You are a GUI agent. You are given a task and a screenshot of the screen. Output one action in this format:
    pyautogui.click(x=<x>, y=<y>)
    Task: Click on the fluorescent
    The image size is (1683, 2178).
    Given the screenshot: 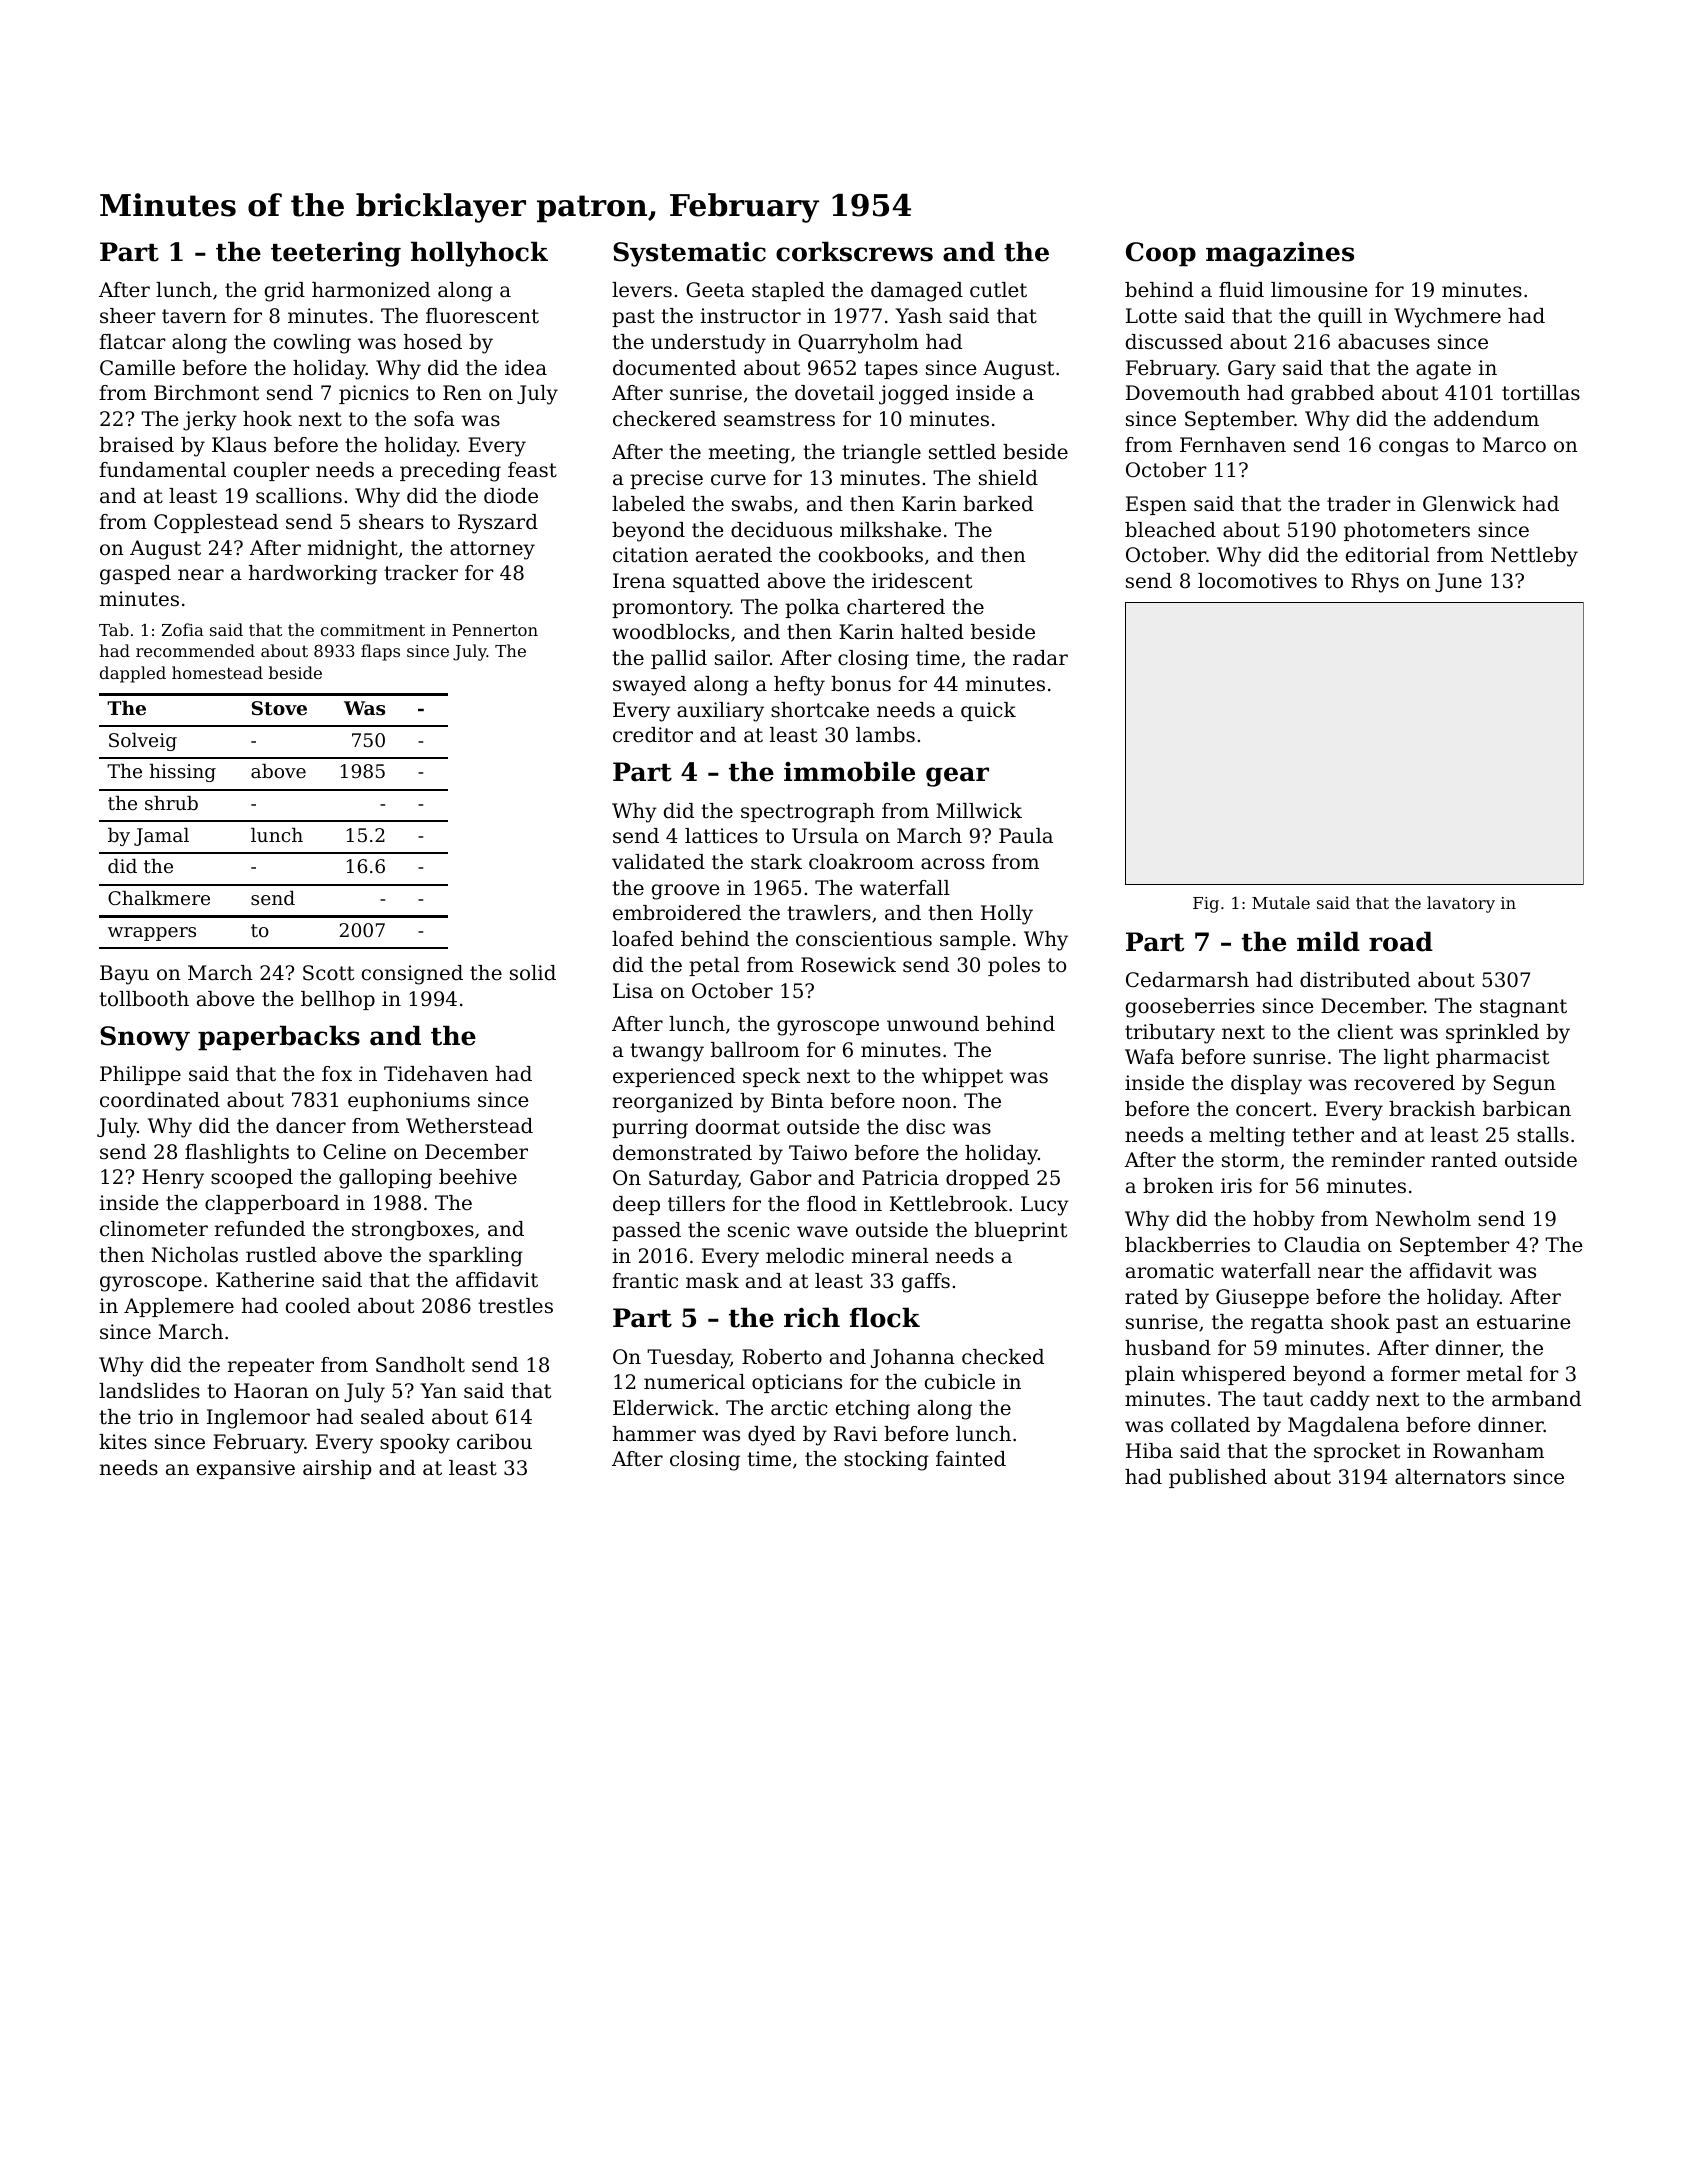 What is the action you would take?
    pyautogui.click(x=482, y=316)
